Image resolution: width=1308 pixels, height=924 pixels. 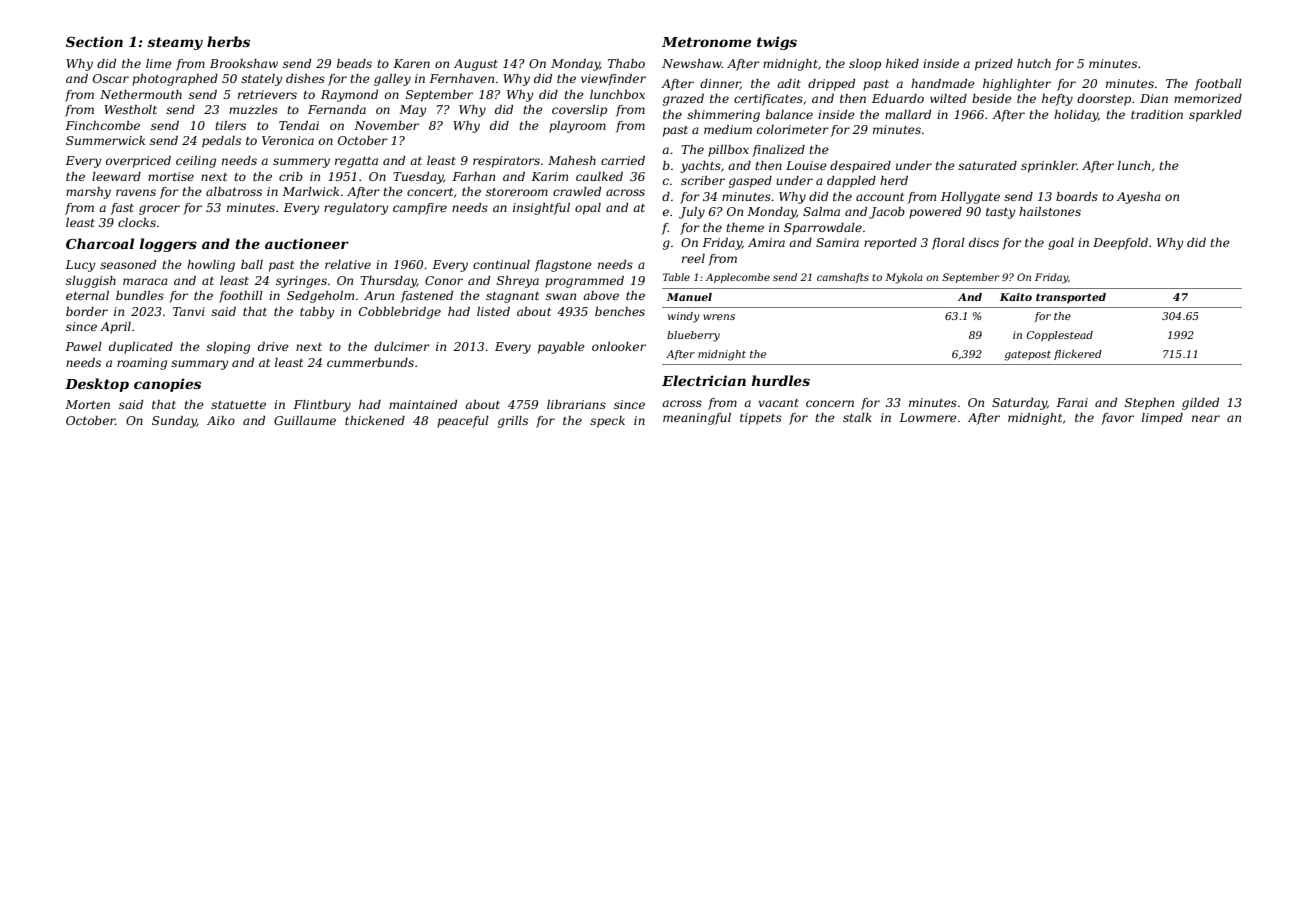 What do you see at coordinates (706, 42) in the document?
I see `Metronome` at bounding box center [706, 42].
